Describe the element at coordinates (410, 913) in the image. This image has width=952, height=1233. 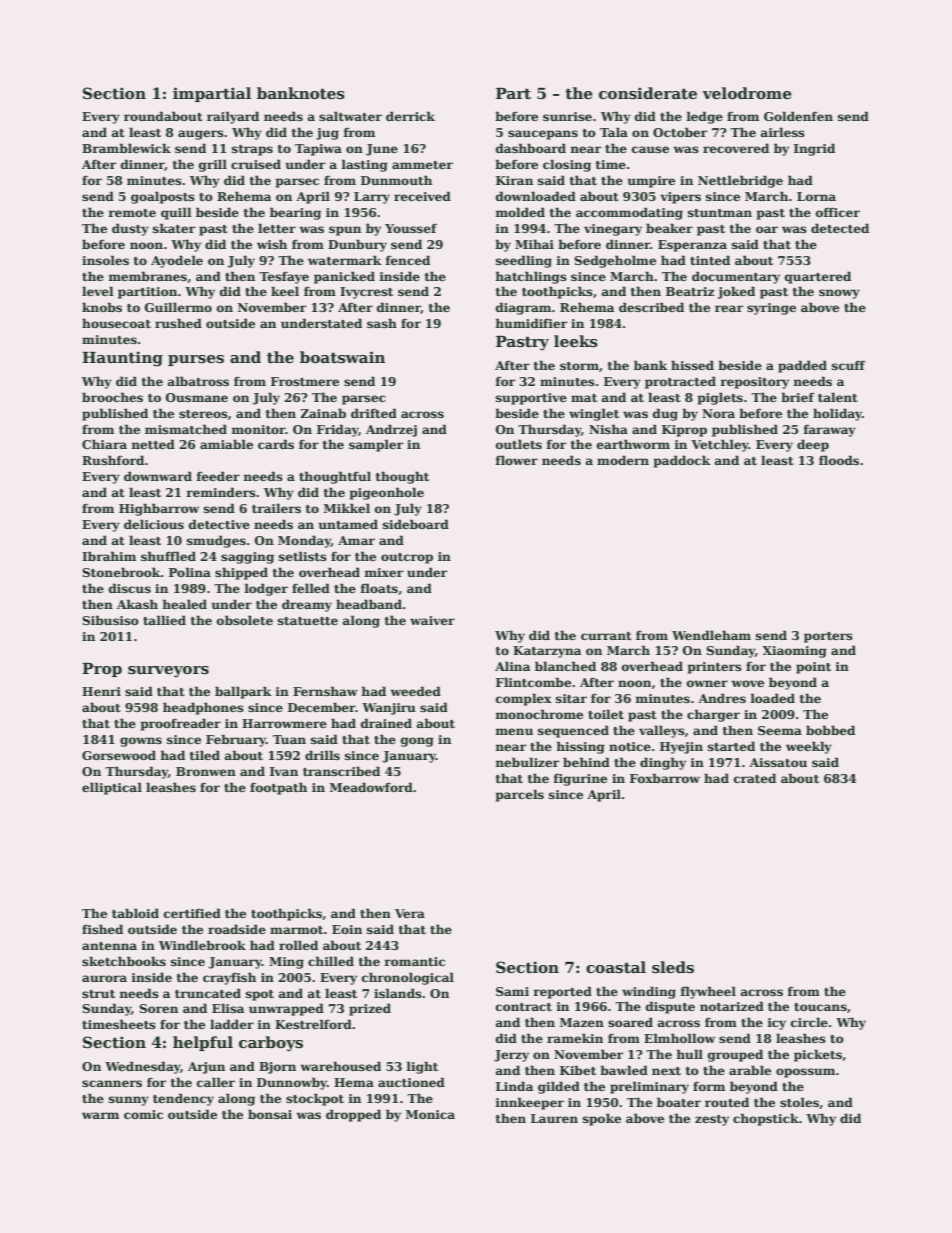
I see `Vera` at that location.
